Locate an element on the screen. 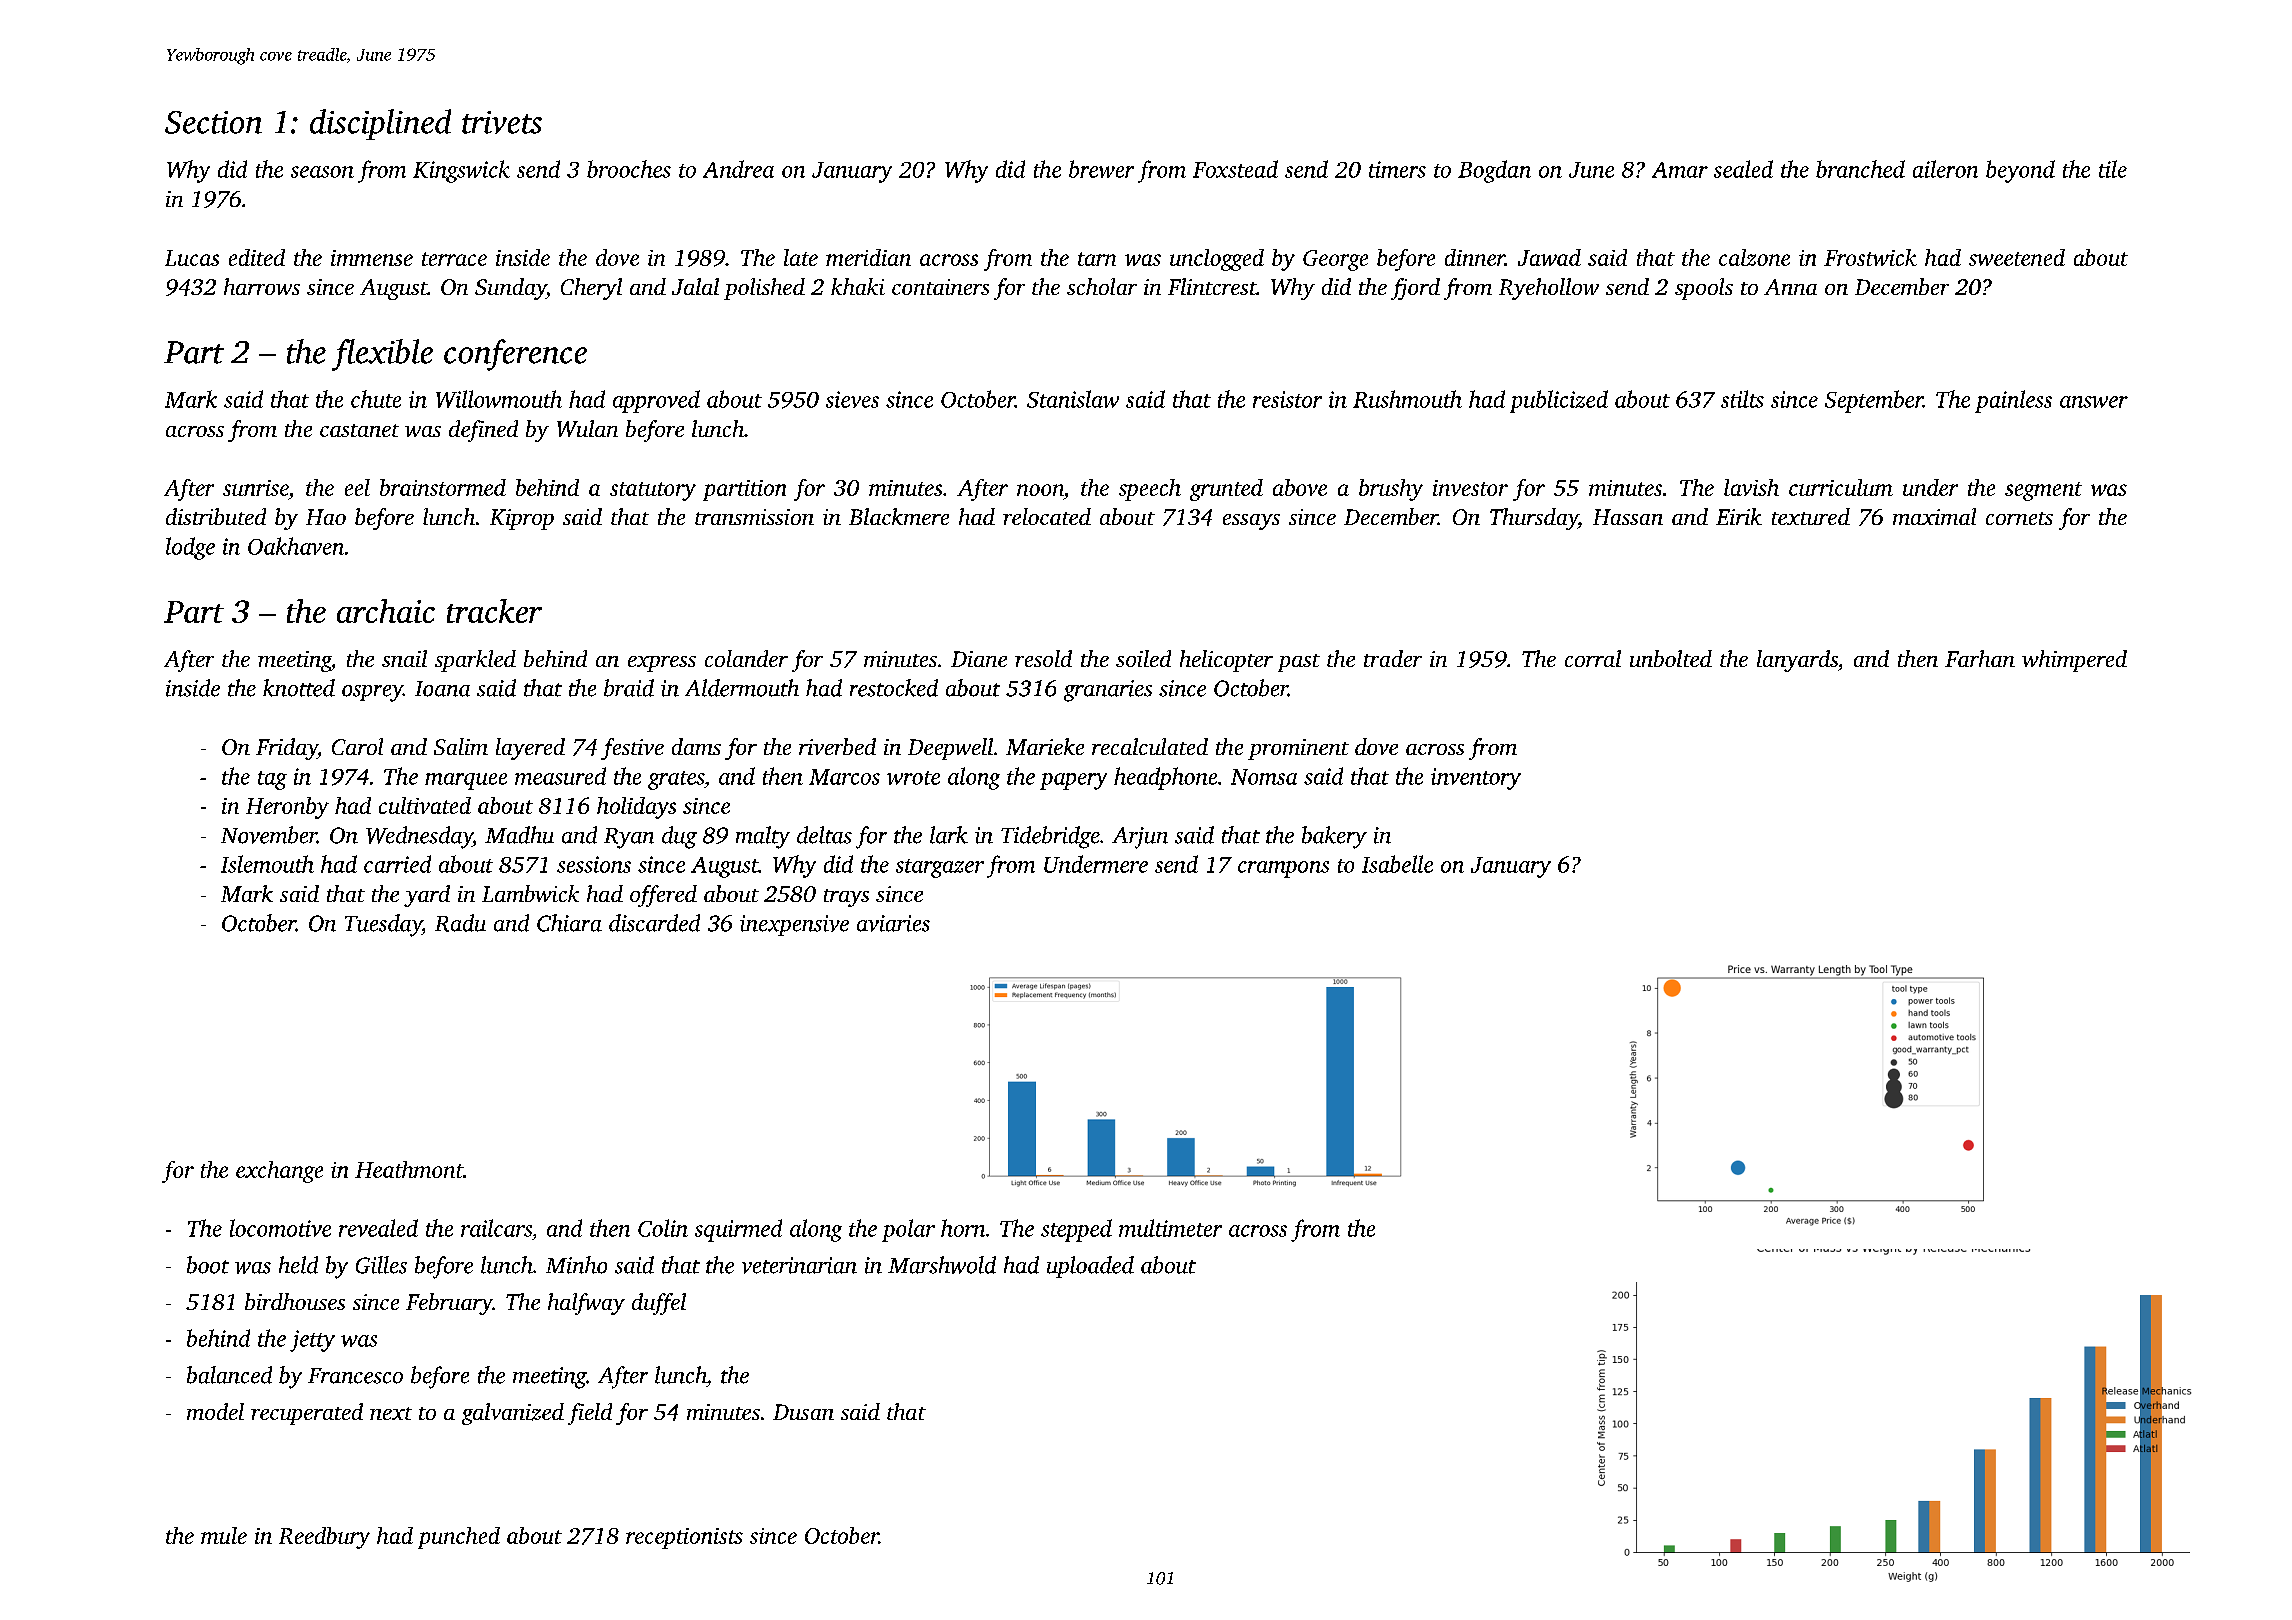  uploaded is located at coordinates (1090, 1267).
